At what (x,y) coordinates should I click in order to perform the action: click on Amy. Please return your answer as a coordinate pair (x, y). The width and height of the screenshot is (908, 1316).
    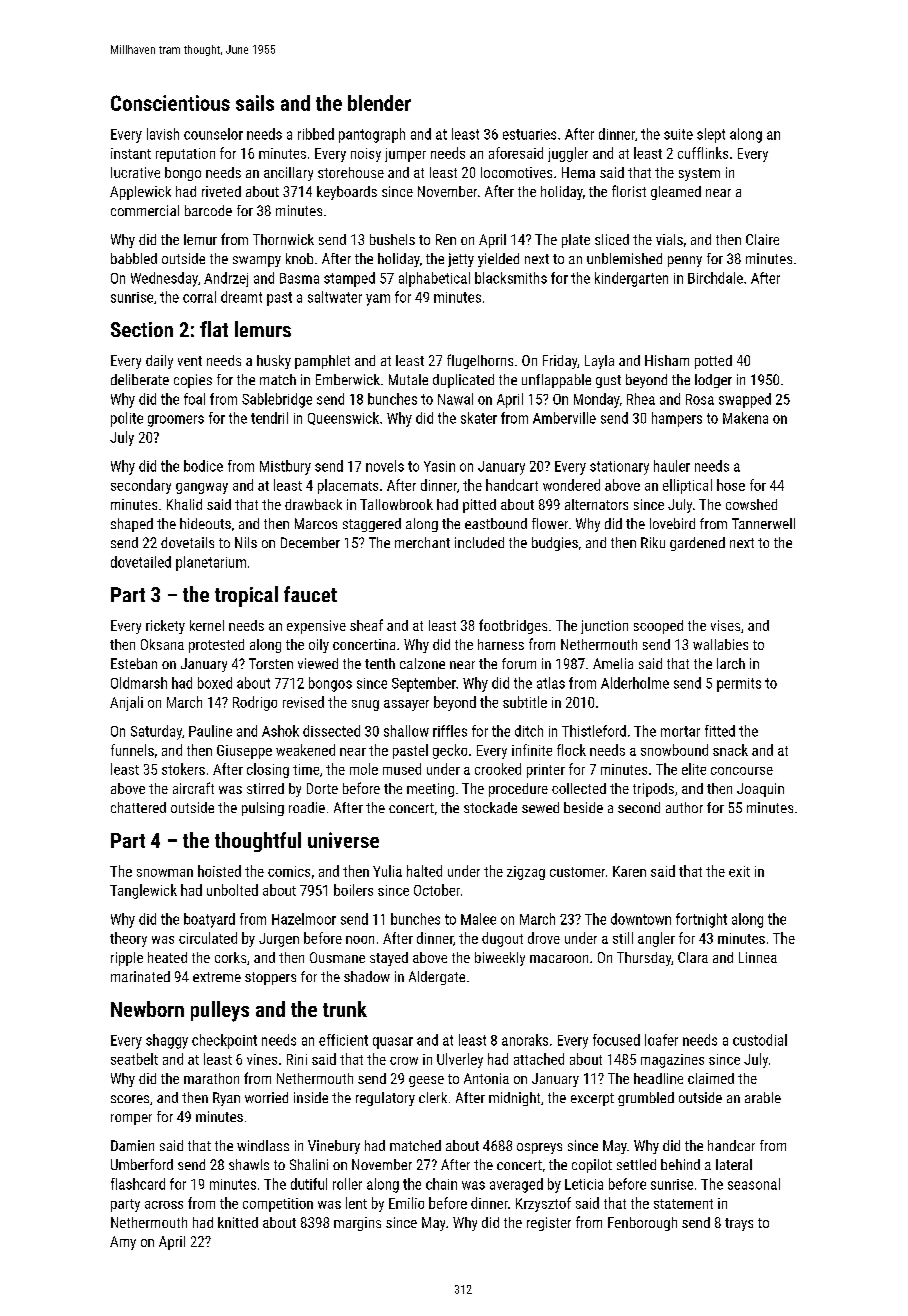
    Looking at the image, I should click on (123, 1243).
